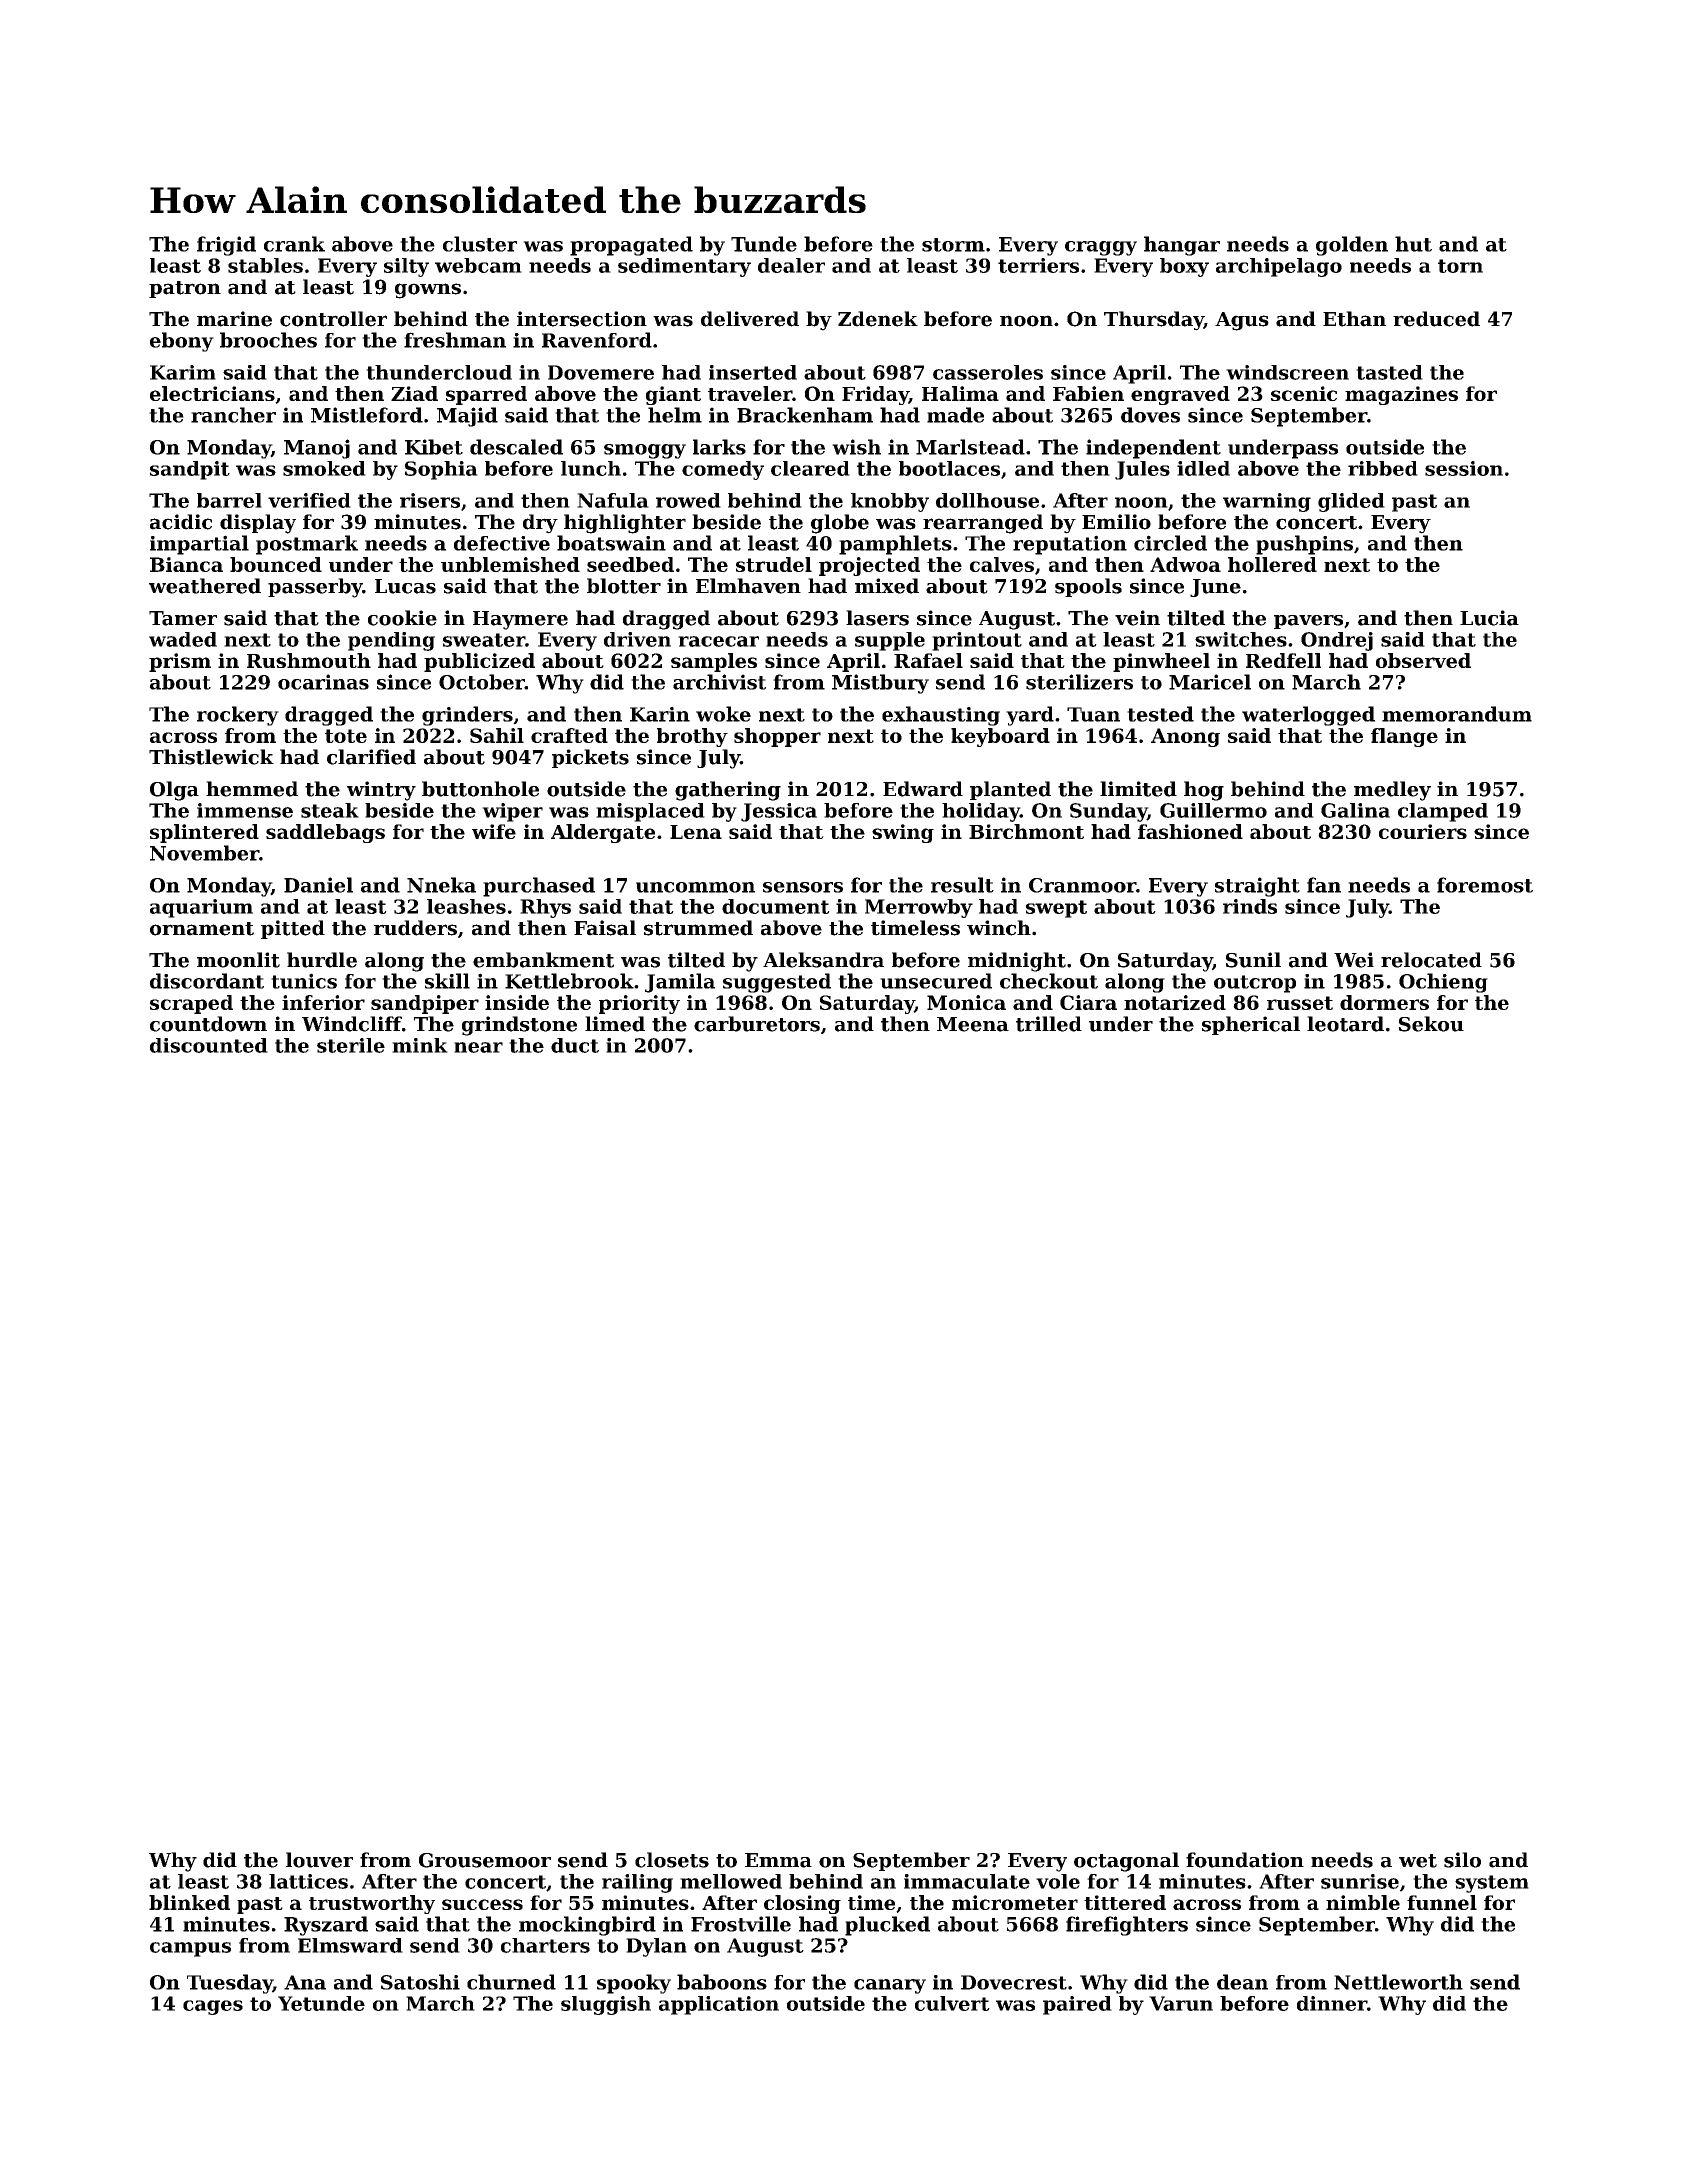 Image resolution: width=1683 pixels, height=2178 pixels. What do you see at coordinates (1185, 737) in the screenshot?
I see `Anong` at bounding box center [1185, 737].
